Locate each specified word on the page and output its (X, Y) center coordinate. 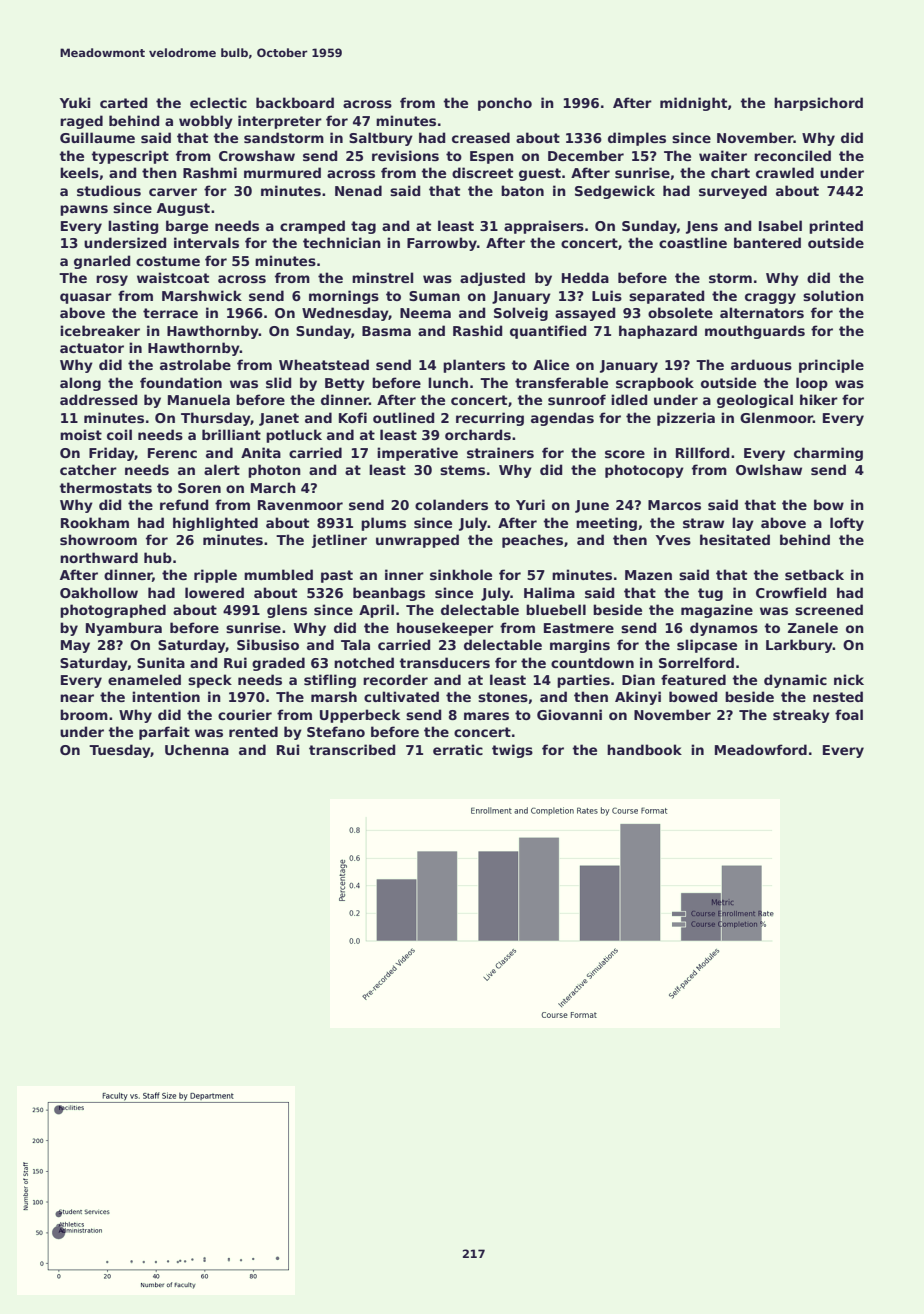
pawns (84, 210)
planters (474, 366)
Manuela (199, 399)
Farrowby (442, 244)
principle (831, 366)
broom (84, 714)
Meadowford (761, 749)
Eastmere (579, 628)
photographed (113, 611)
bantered (767, 242)
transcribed (352, 749)
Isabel (780, 225)
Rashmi (210, 172)
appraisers (544, 227)
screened (829, 609)
